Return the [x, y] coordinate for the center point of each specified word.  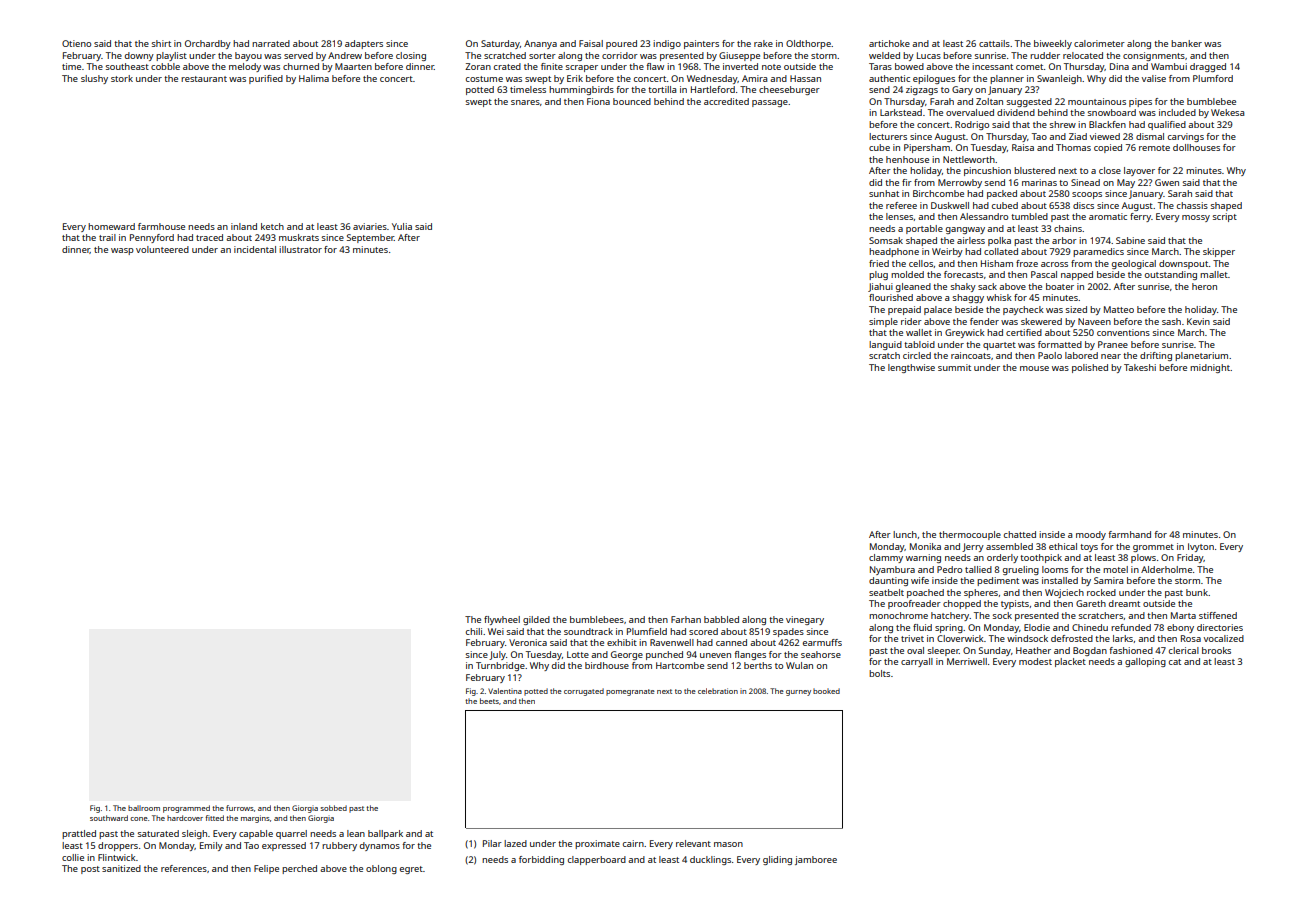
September [370, 238]
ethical [1063, 546]
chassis [1192, 205]
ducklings [710, 860]
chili [474, 631]
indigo [667, 44]
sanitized [121, 868]
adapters [364, 44]
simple [883, 322]
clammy [886, 558]
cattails [994, 43]
